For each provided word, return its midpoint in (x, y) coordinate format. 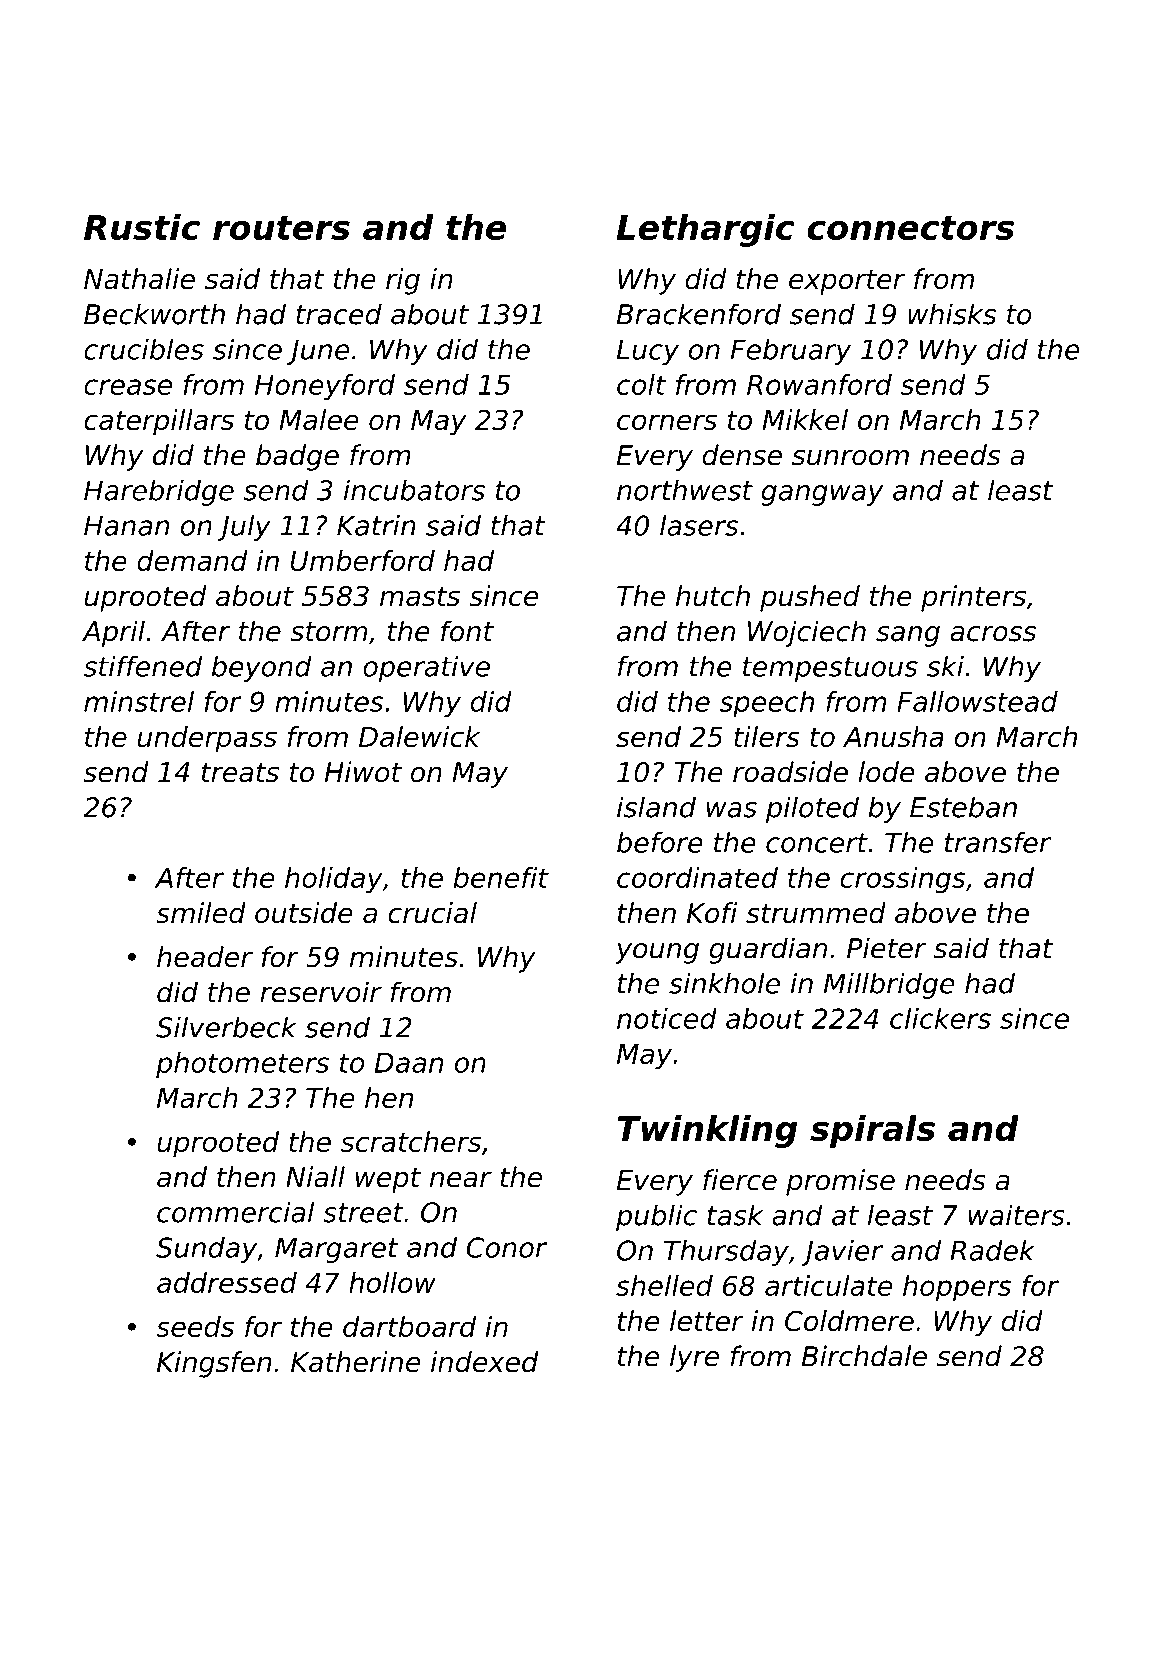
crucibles (144, 349)
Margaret (337, 1250)
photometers (242, 1065)
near (461, 1180)
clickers (940, 1018)
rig (403, 281)
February (791, 352)
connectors (910, 228)
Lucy (648, 352)
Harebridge (159, 492)
